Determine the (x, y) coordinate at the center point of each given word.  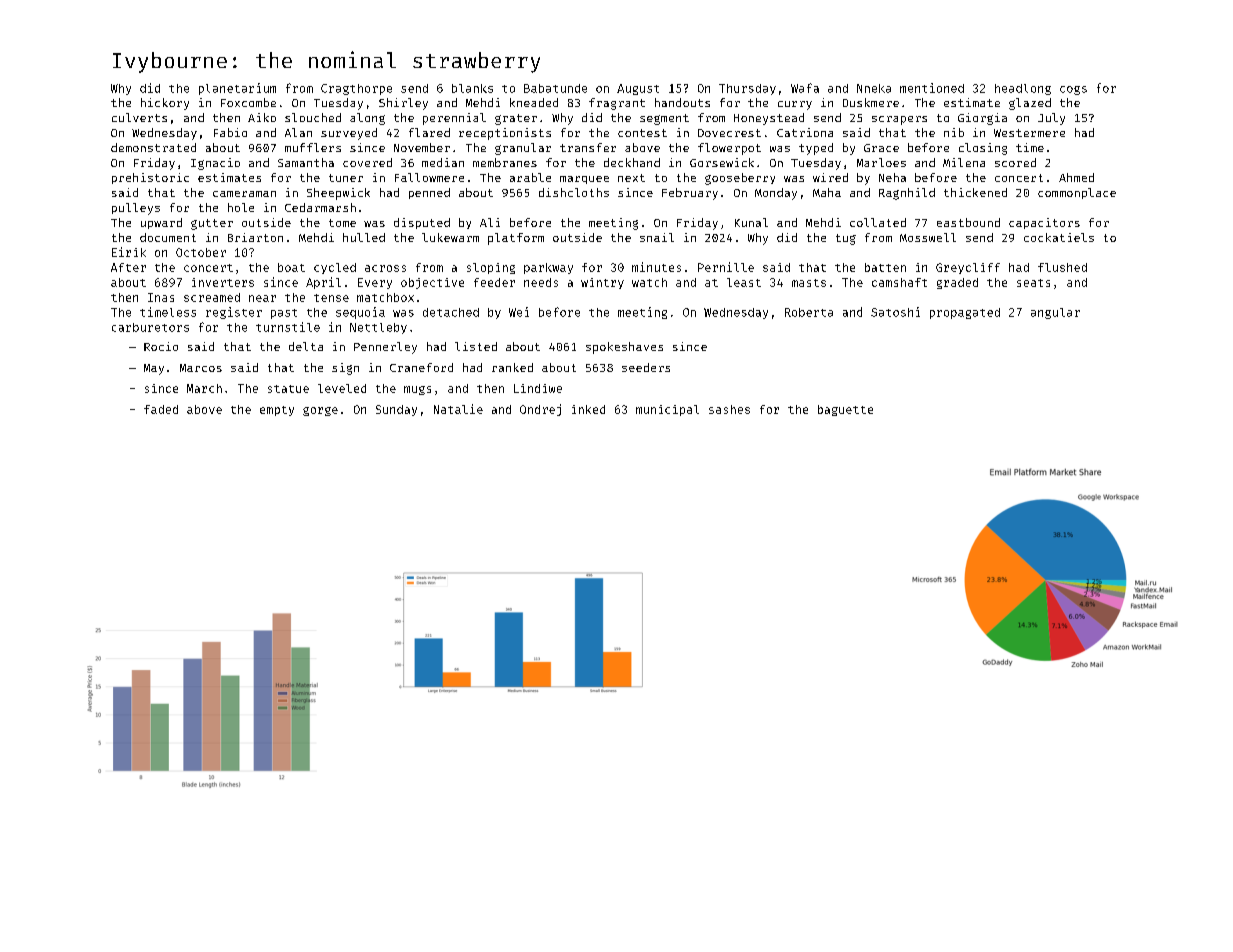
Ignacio (215, 164)
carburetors (150, 327)
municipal (667, 410)
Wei (519, 312)
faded (161, 409)
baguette (845, 410)
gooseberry (740, 179)
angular (1055, 313)
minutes (656, 267)
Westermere (1029, 133)
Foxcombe (248, 102)
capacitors (1044, 223)
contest (642, 133)
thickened (975, 192)
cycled (335, 268)
